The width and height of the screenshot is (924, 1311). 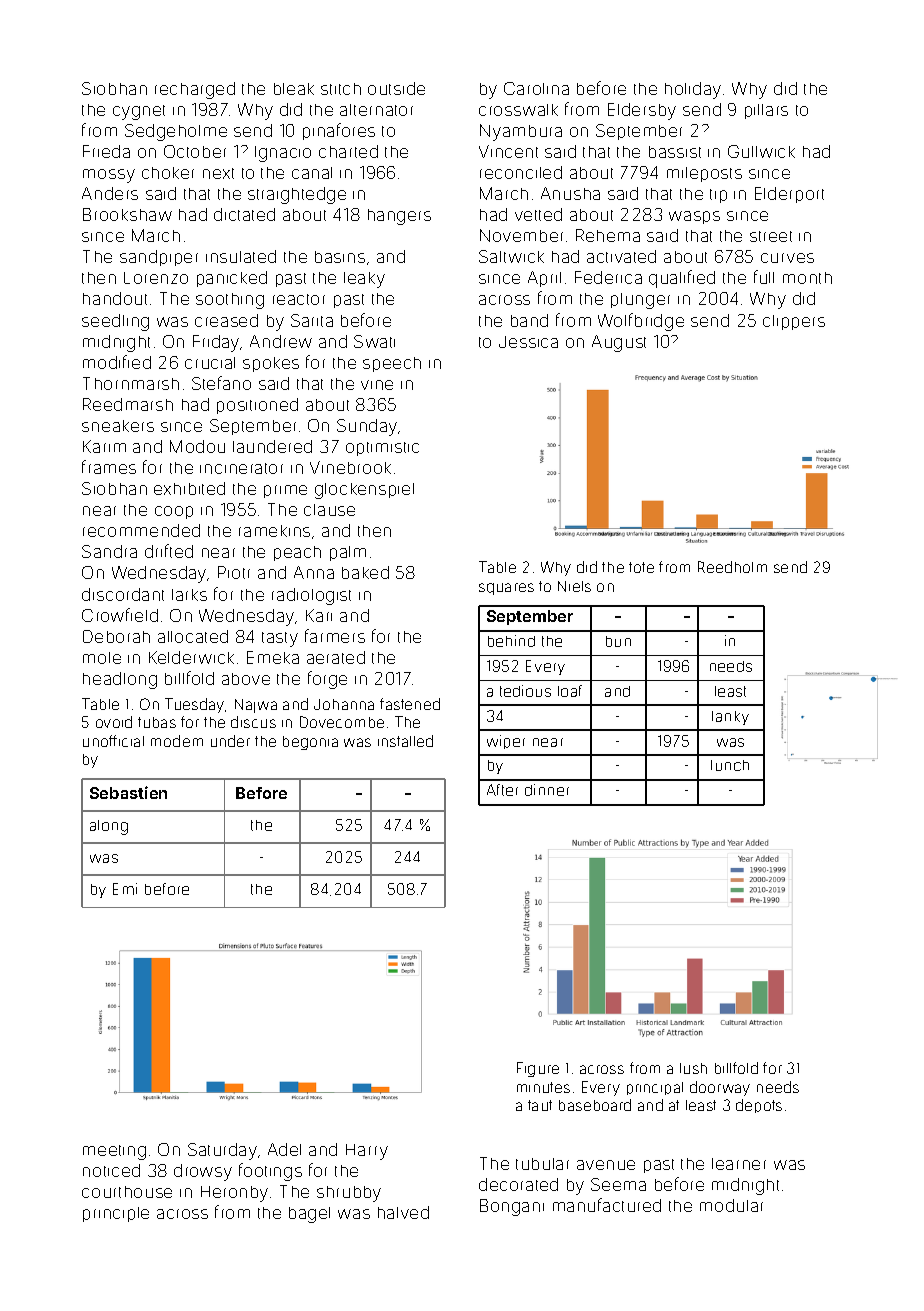 What do you see at coordinates (512, 1207) in the screenshot?
I see `Bongani` at bounding box center [512, 1207].
